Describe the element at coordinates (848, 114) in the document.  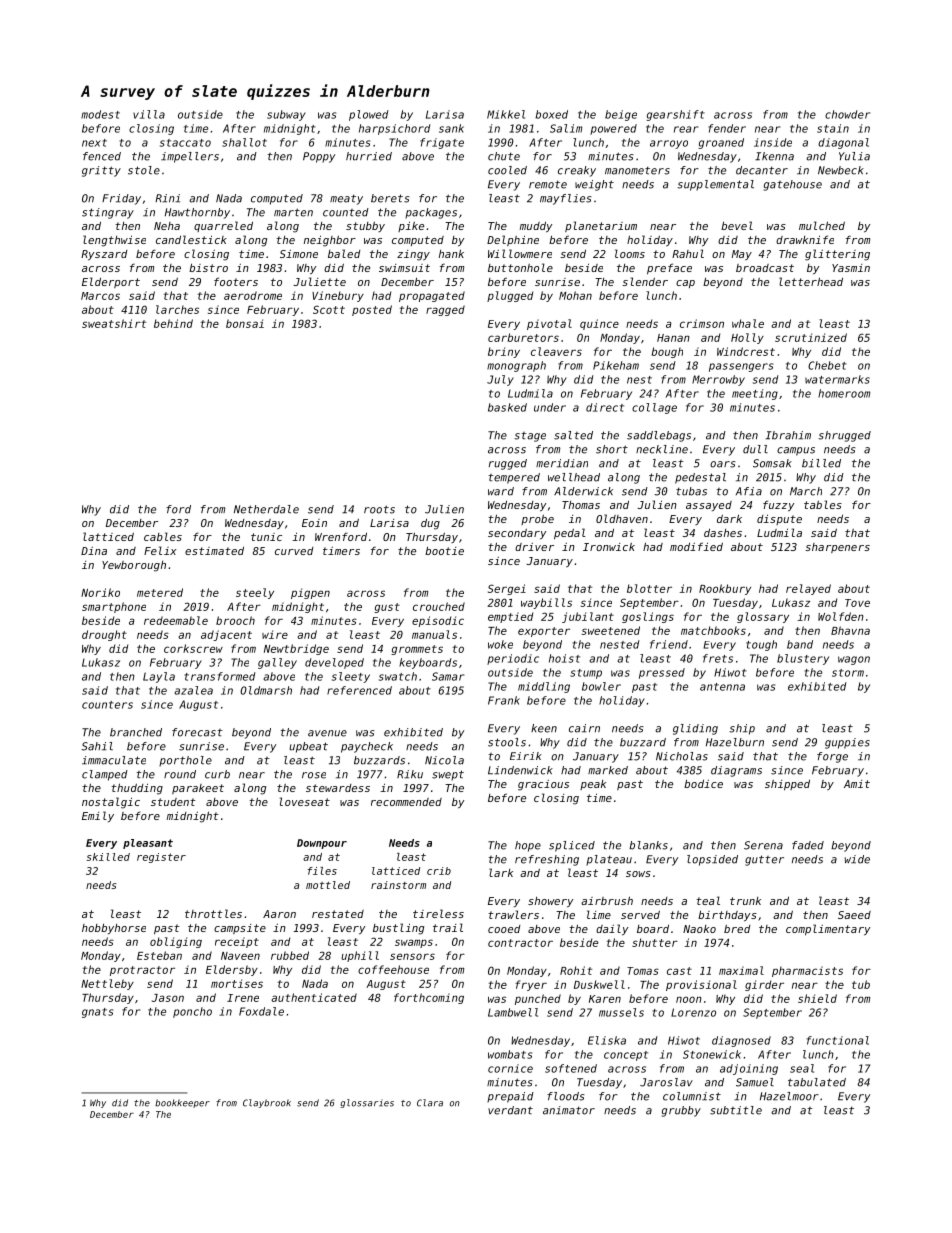
I see `chowder` at that location.
